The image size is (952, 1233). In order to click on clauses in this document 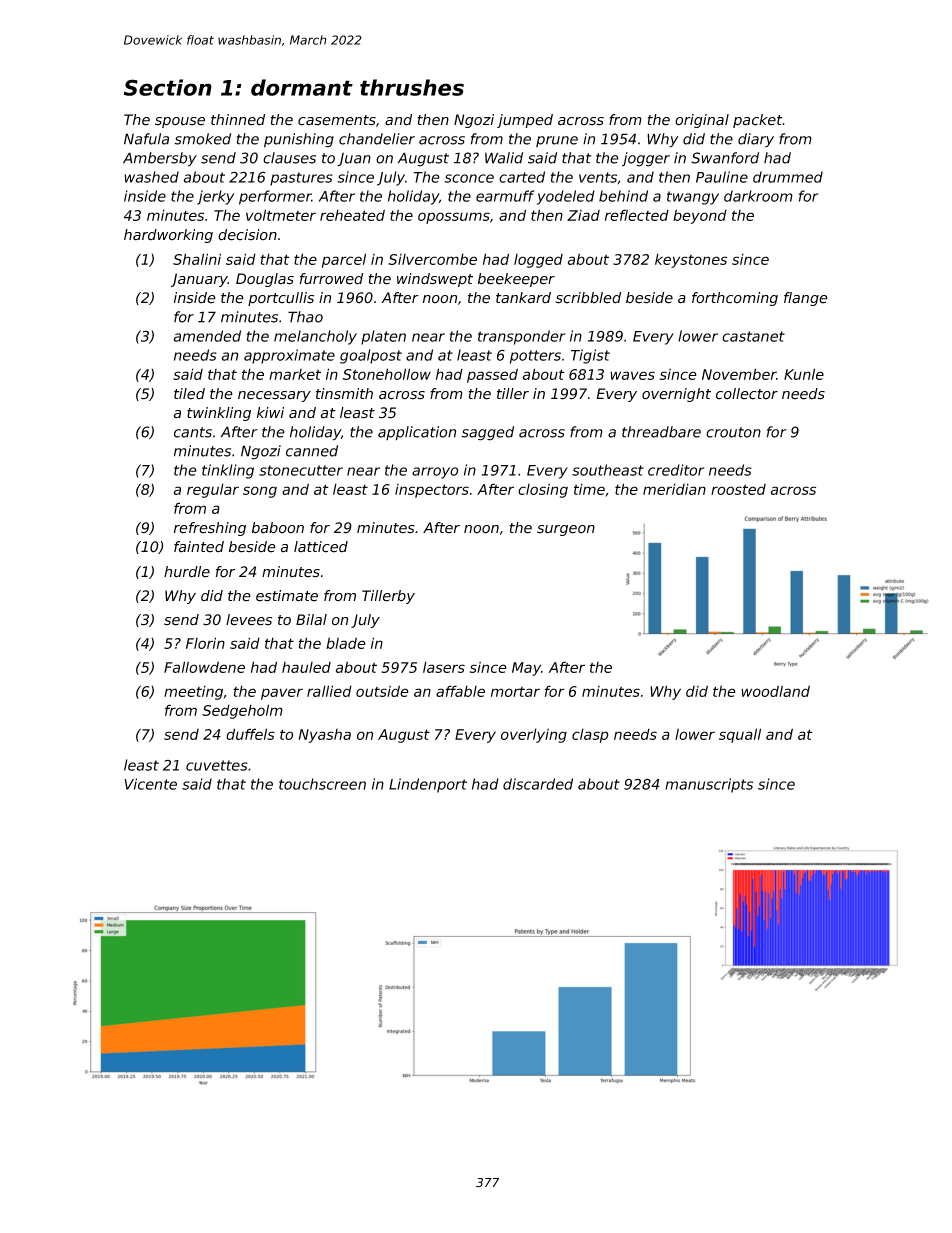, I will do `click(289, 158)`.
